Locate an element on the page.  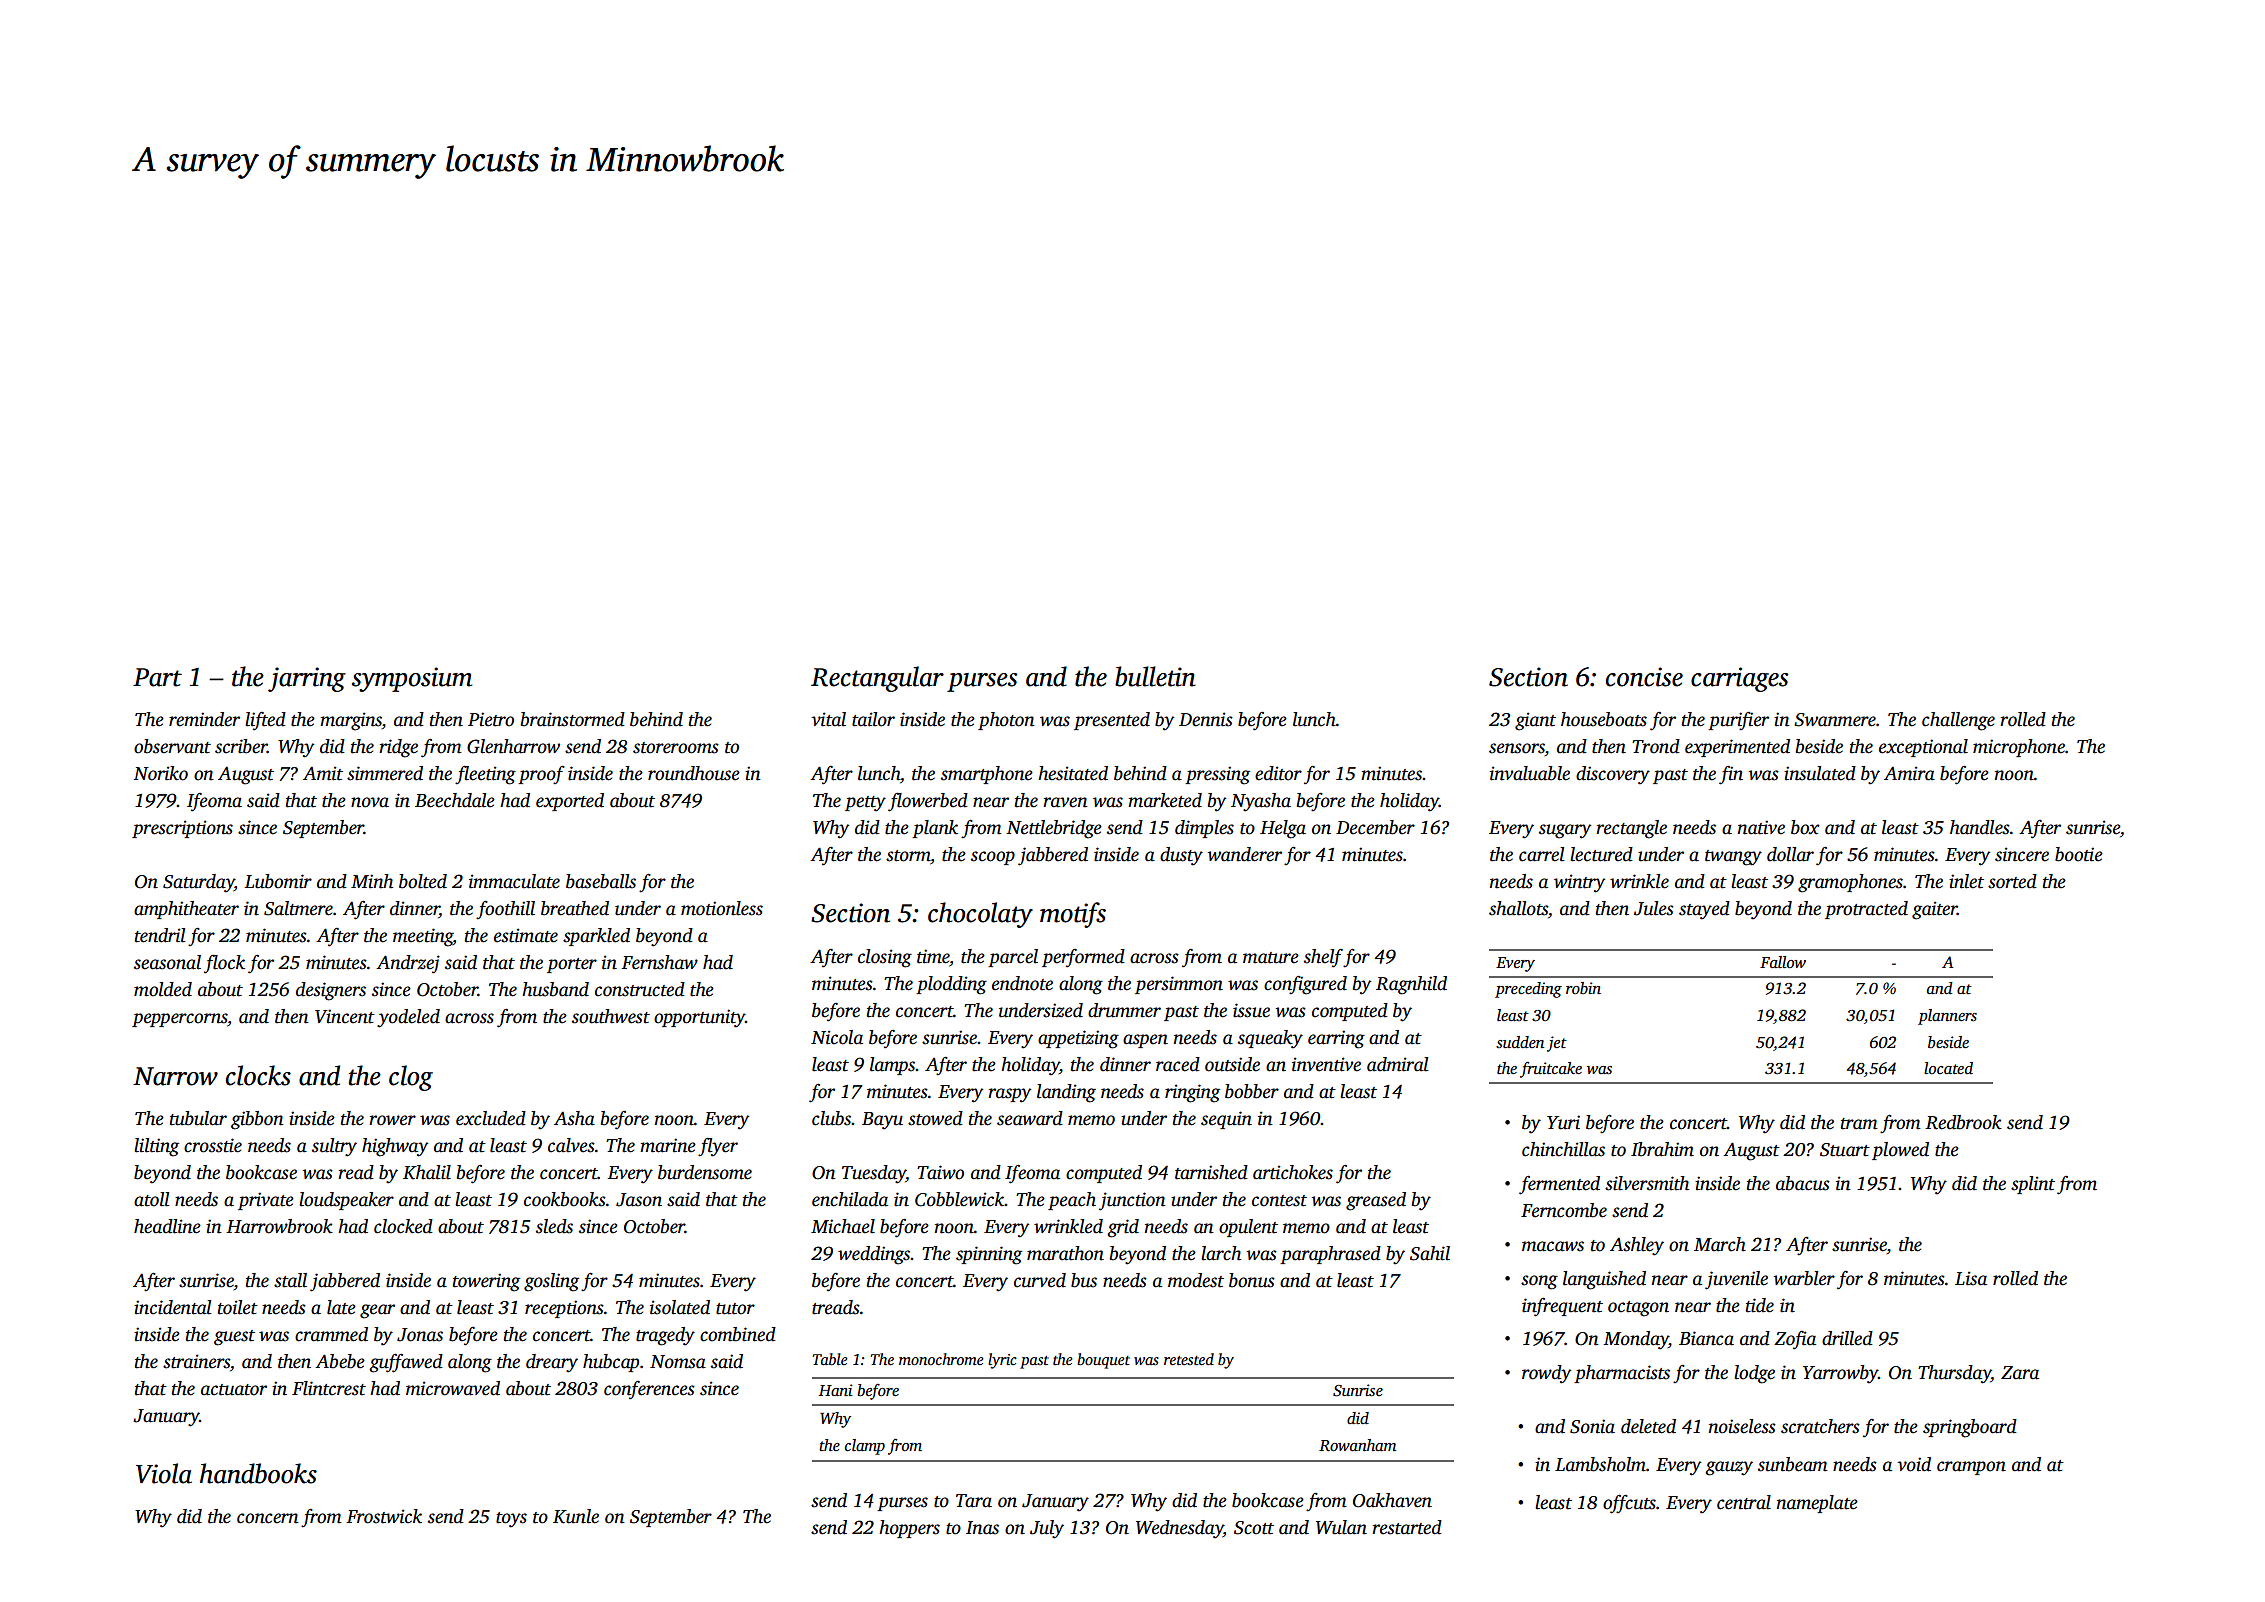
splint is located at coordinates (2033, 1185).
